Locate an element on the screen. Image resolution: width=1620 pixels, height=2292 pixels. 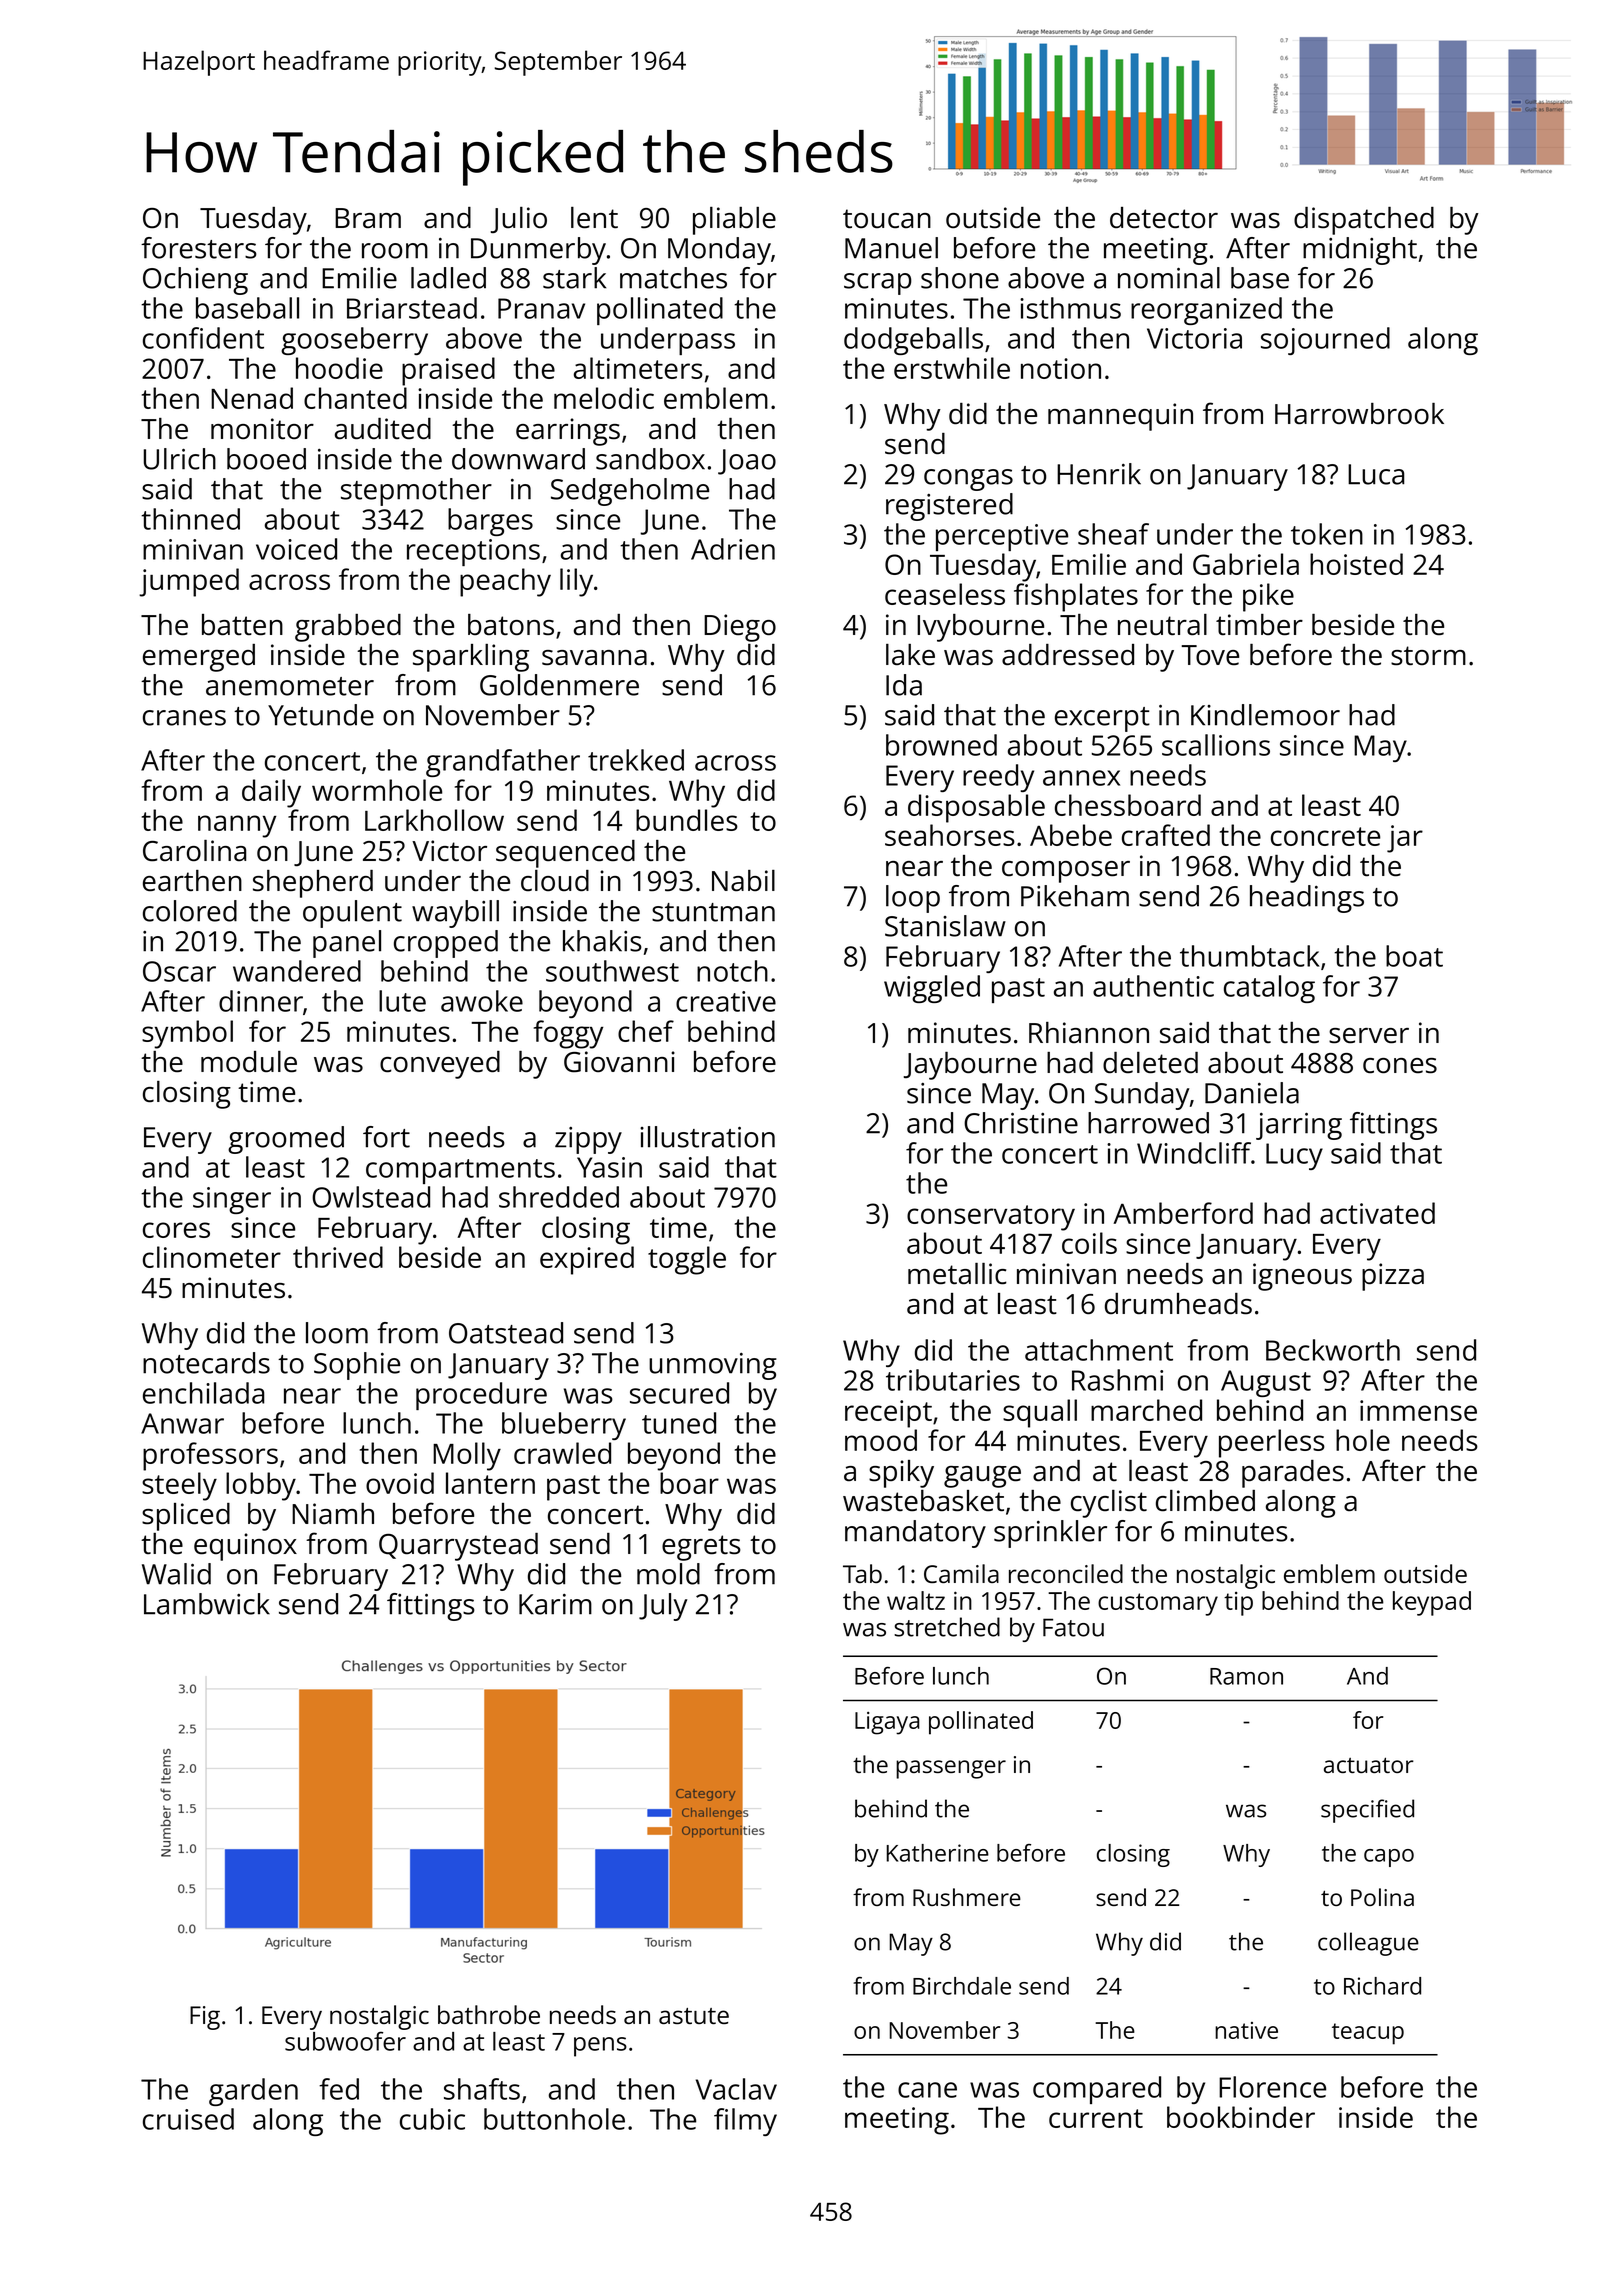
seahorses is located at coordinates (950, 835).
